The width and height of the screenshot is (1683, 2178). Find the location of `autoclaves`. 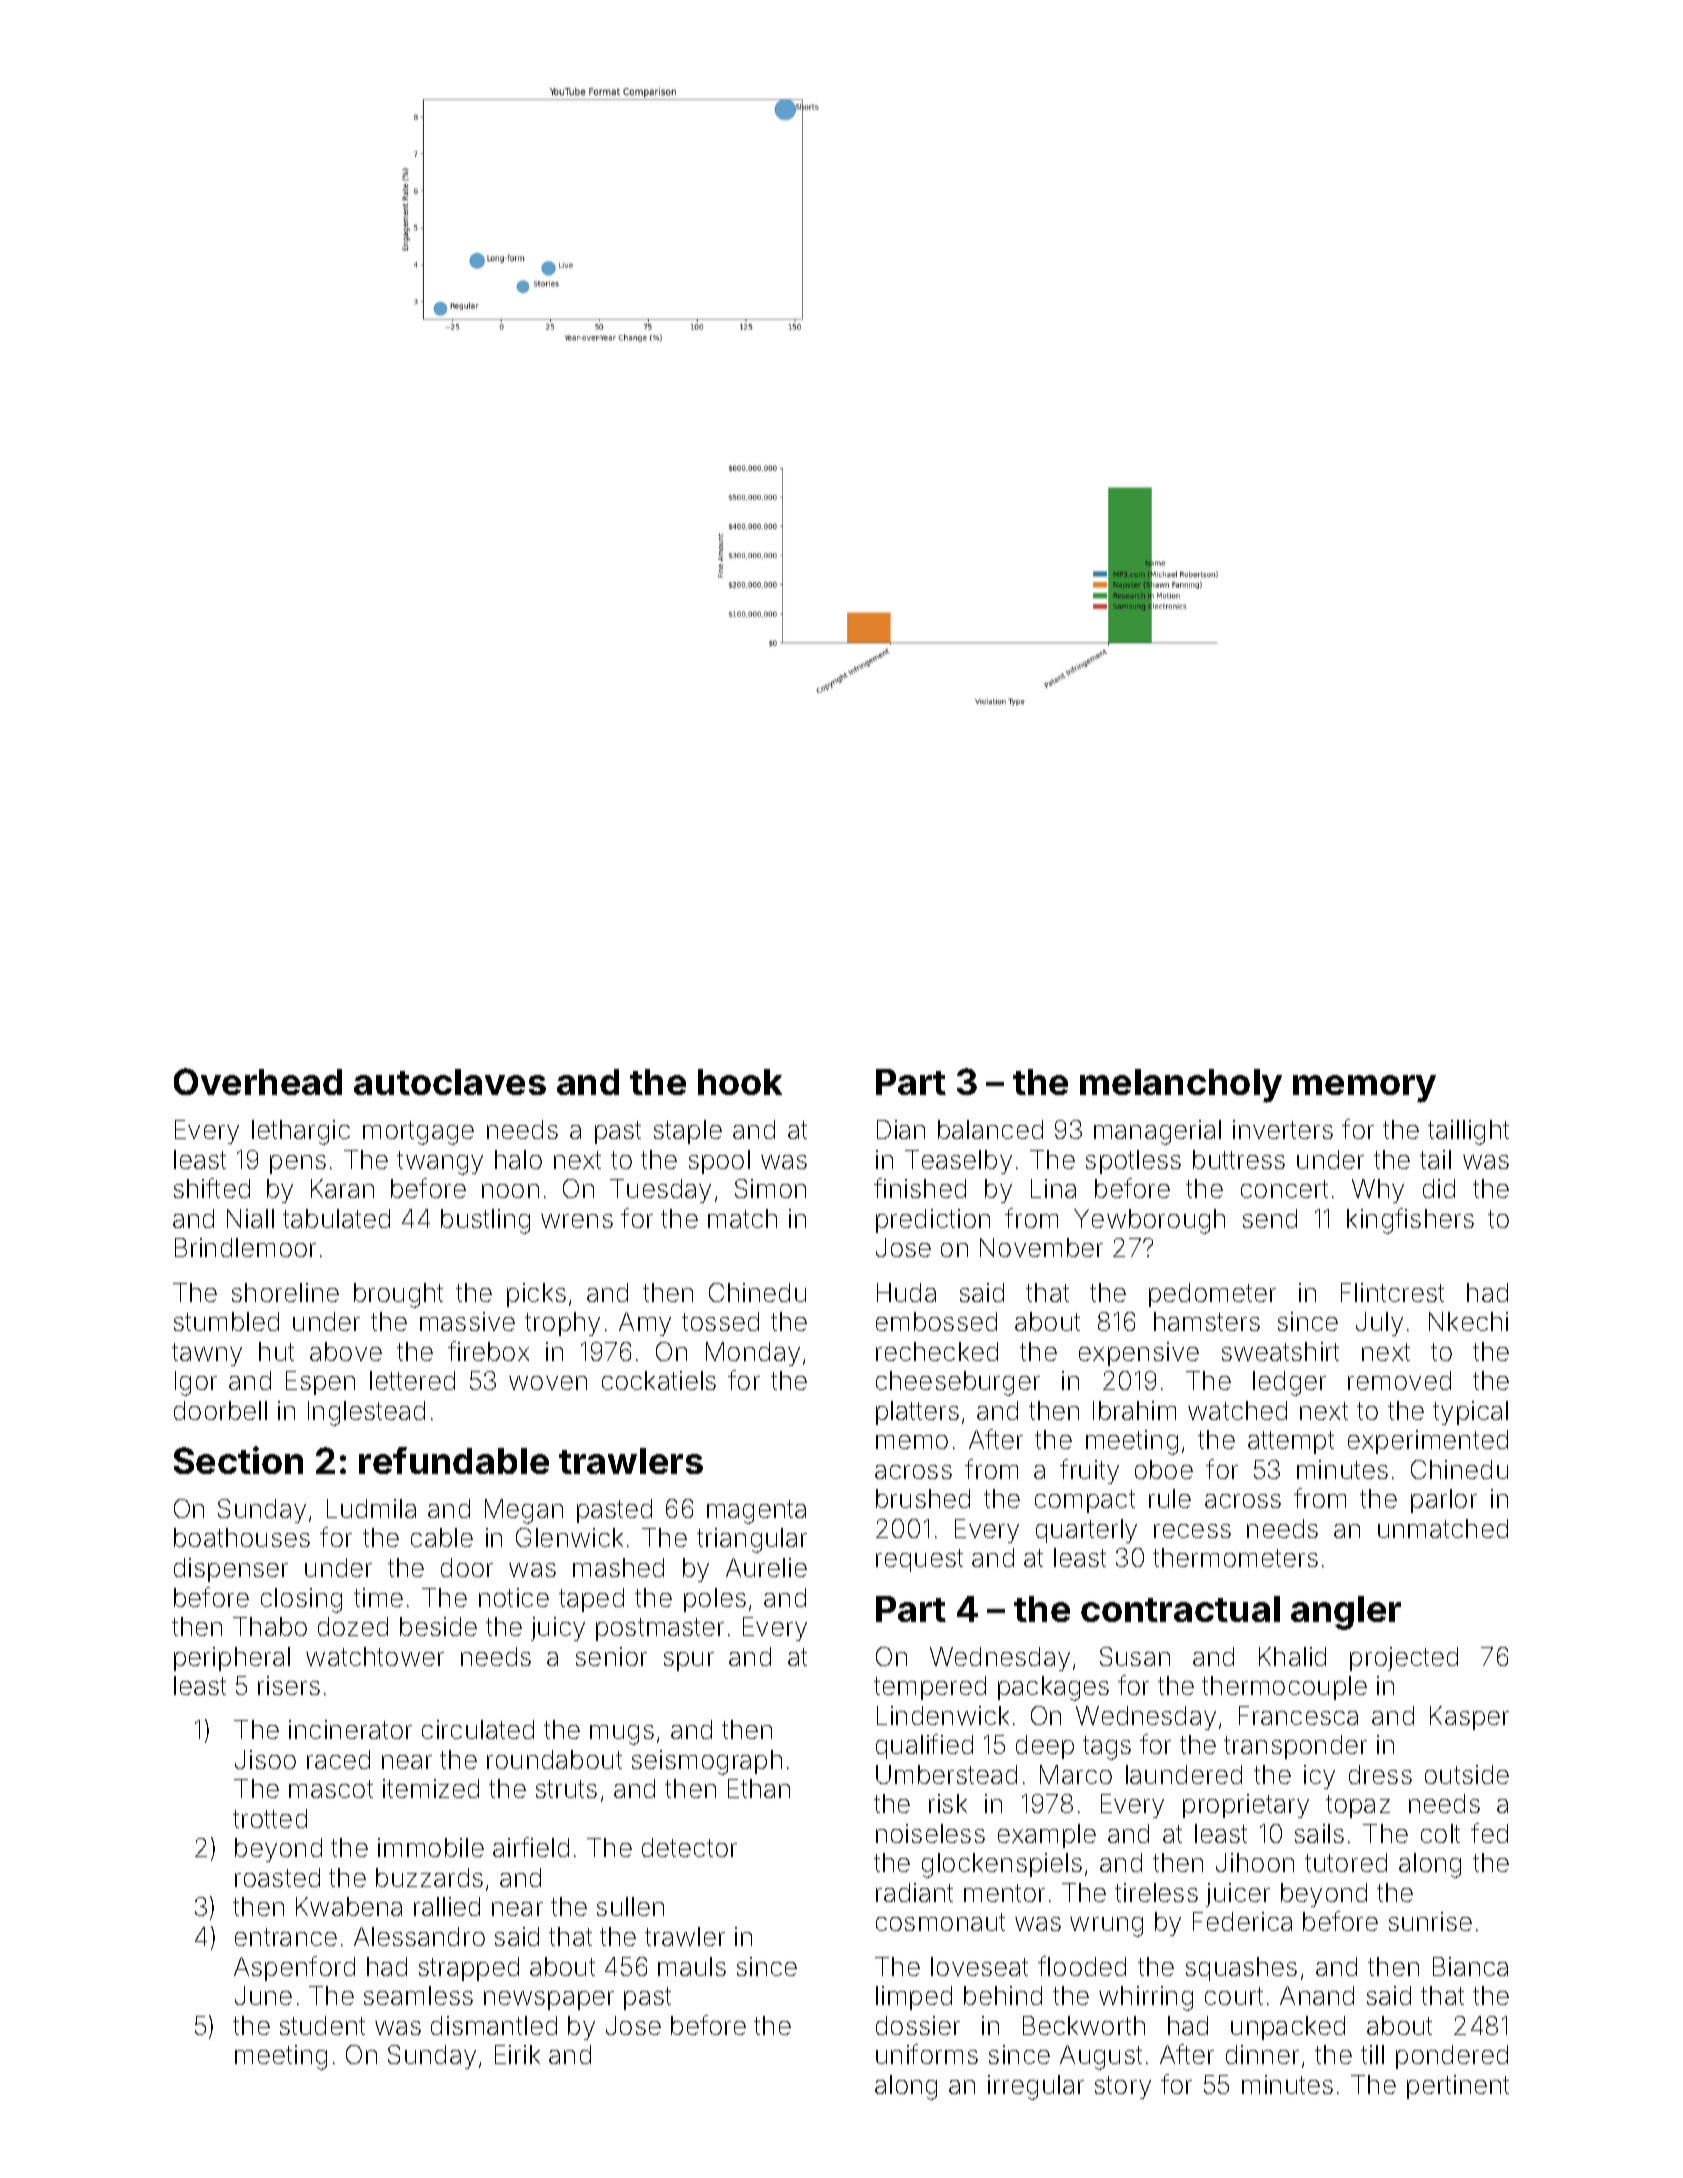

autoclaves is located at coordinates (450, 1082).
